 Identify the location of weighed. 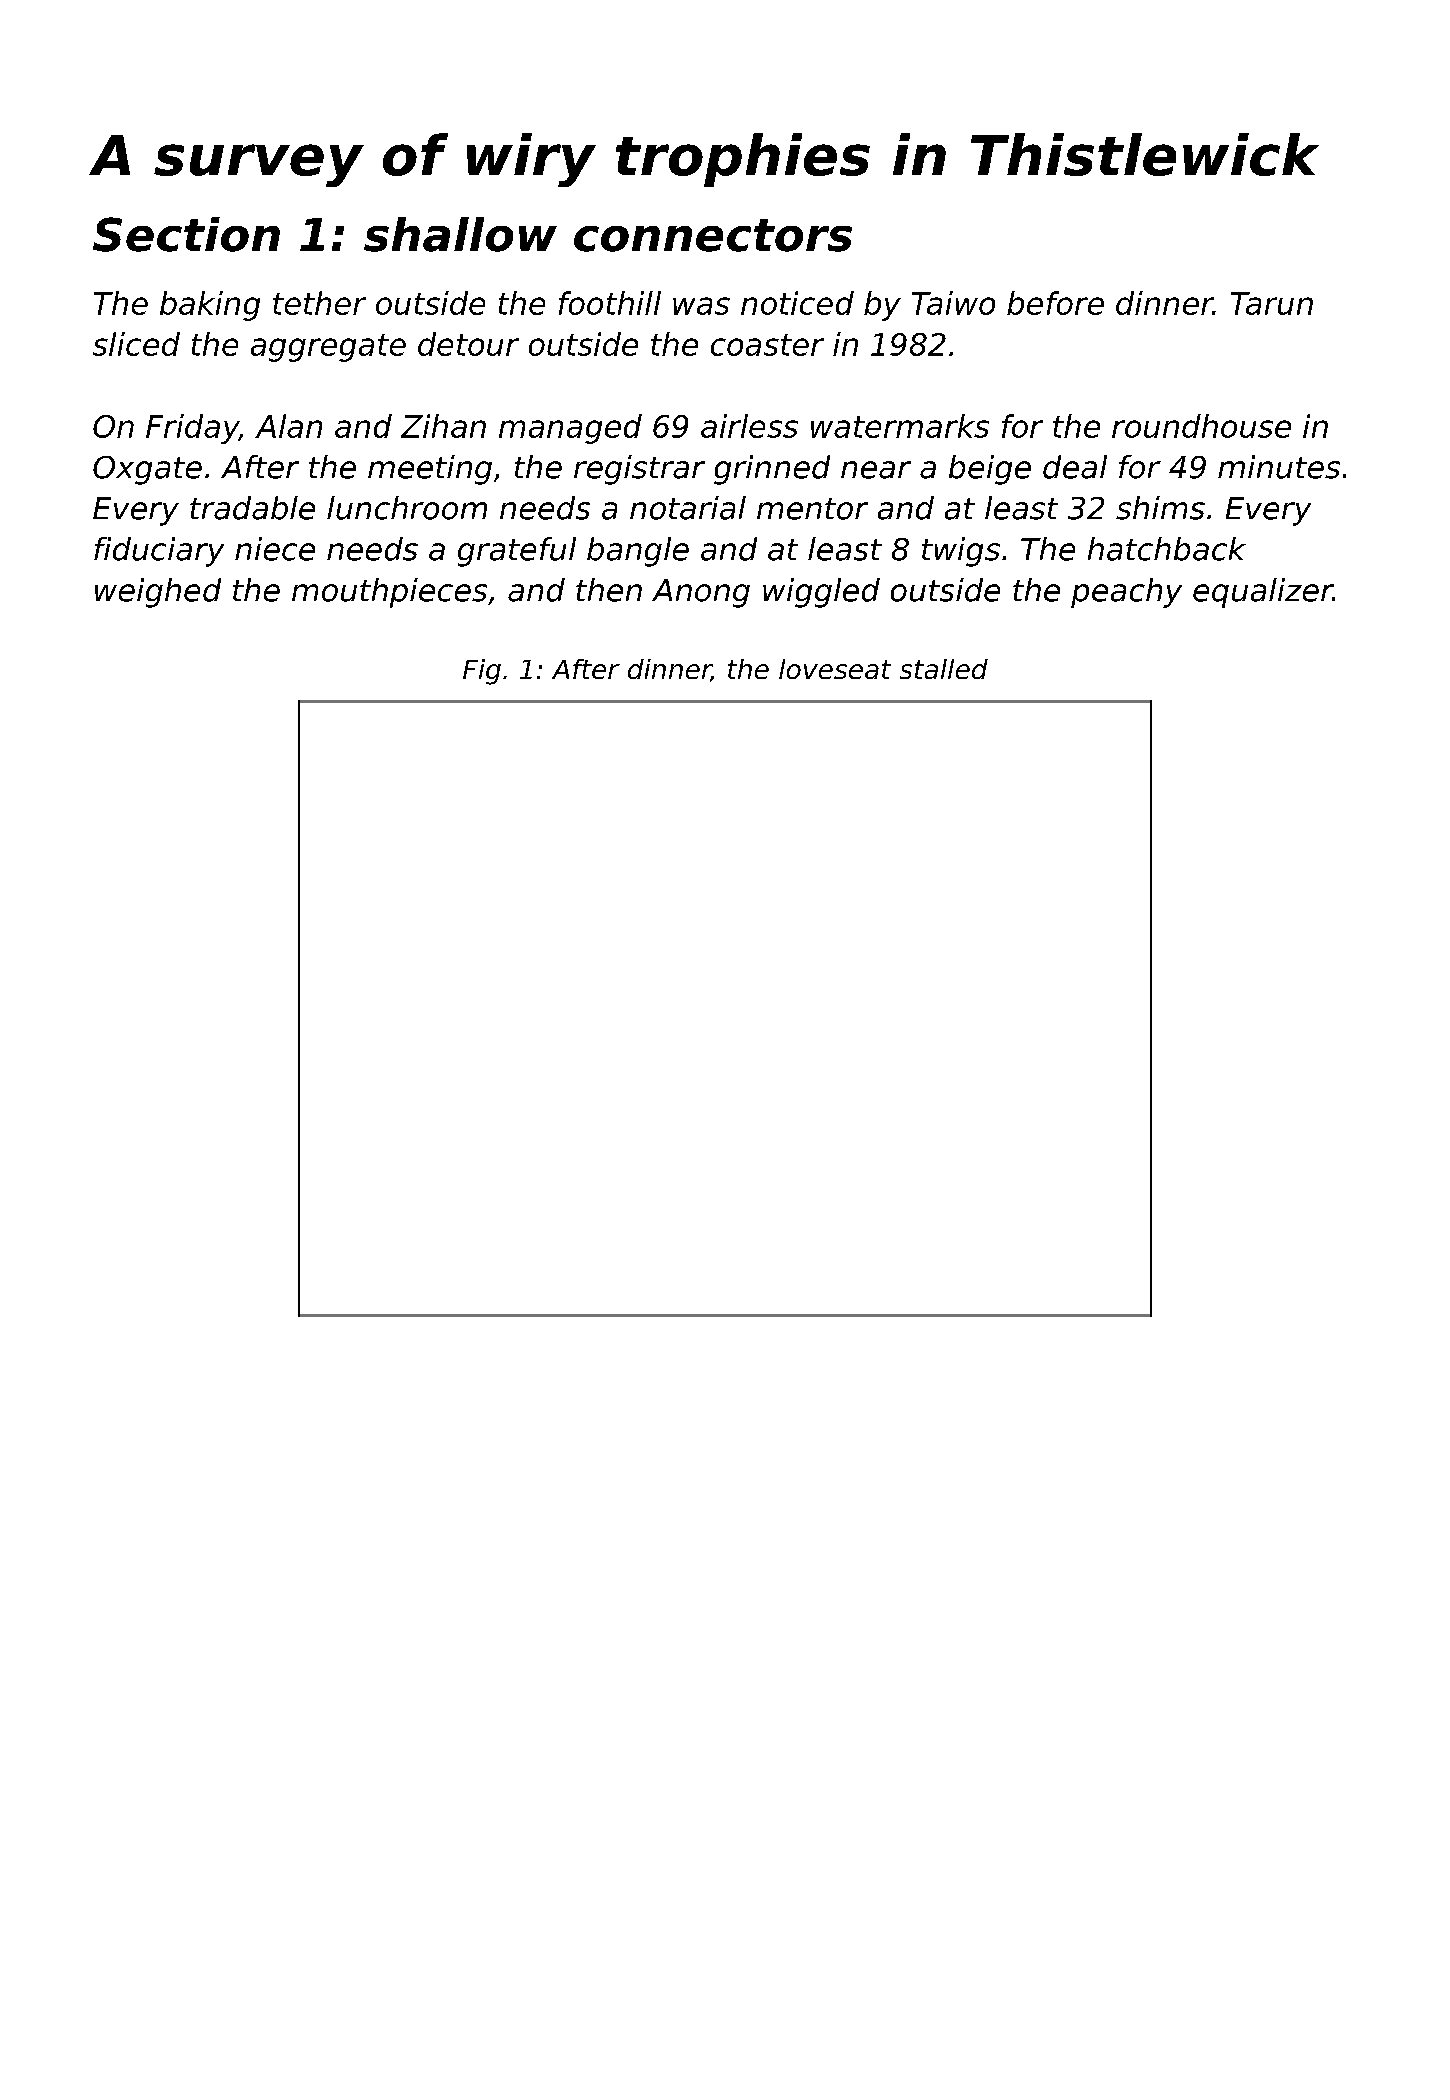
(158, 593).
